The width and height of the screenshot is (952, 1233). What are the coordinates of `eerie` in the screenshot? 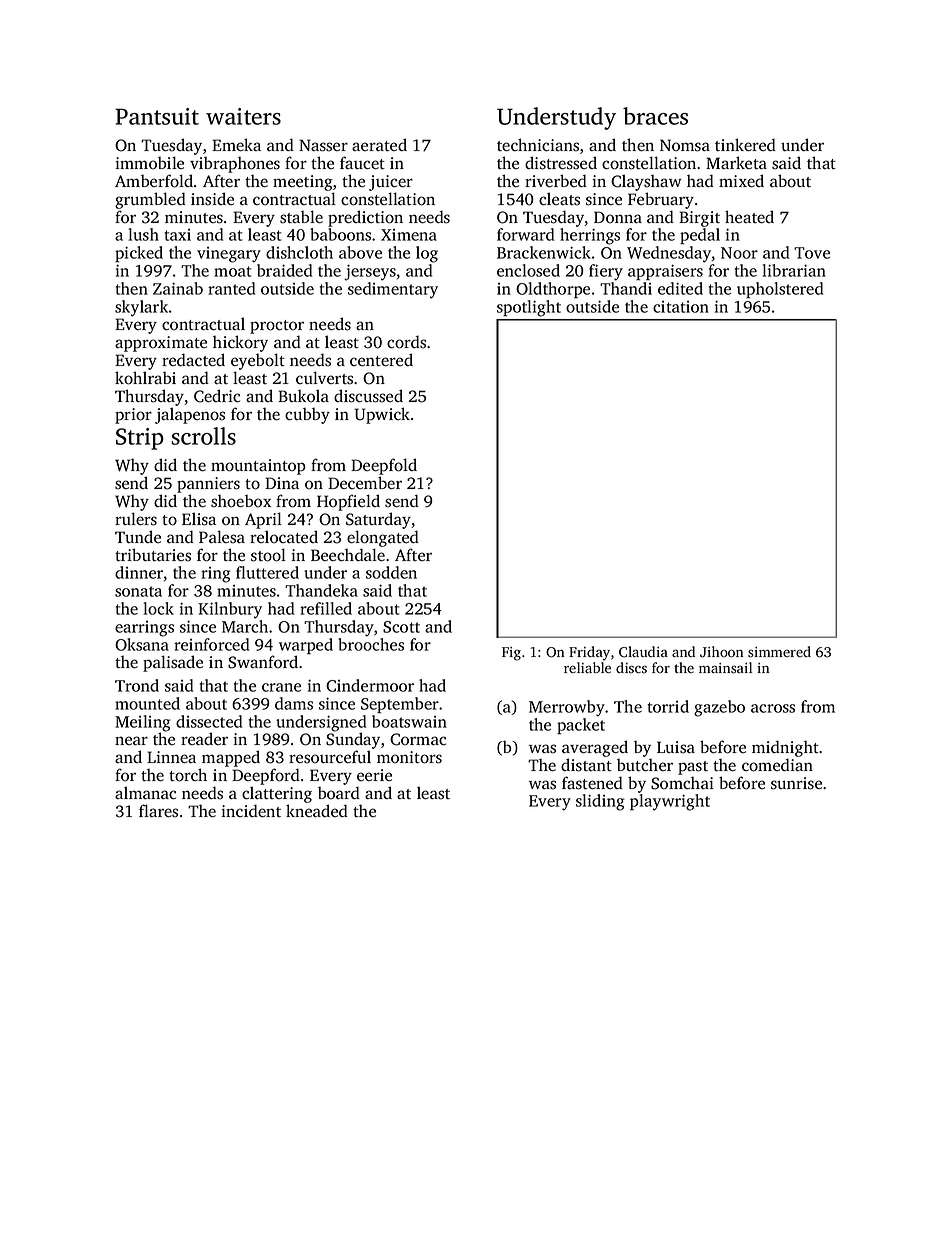 It's located at (374, 775).
